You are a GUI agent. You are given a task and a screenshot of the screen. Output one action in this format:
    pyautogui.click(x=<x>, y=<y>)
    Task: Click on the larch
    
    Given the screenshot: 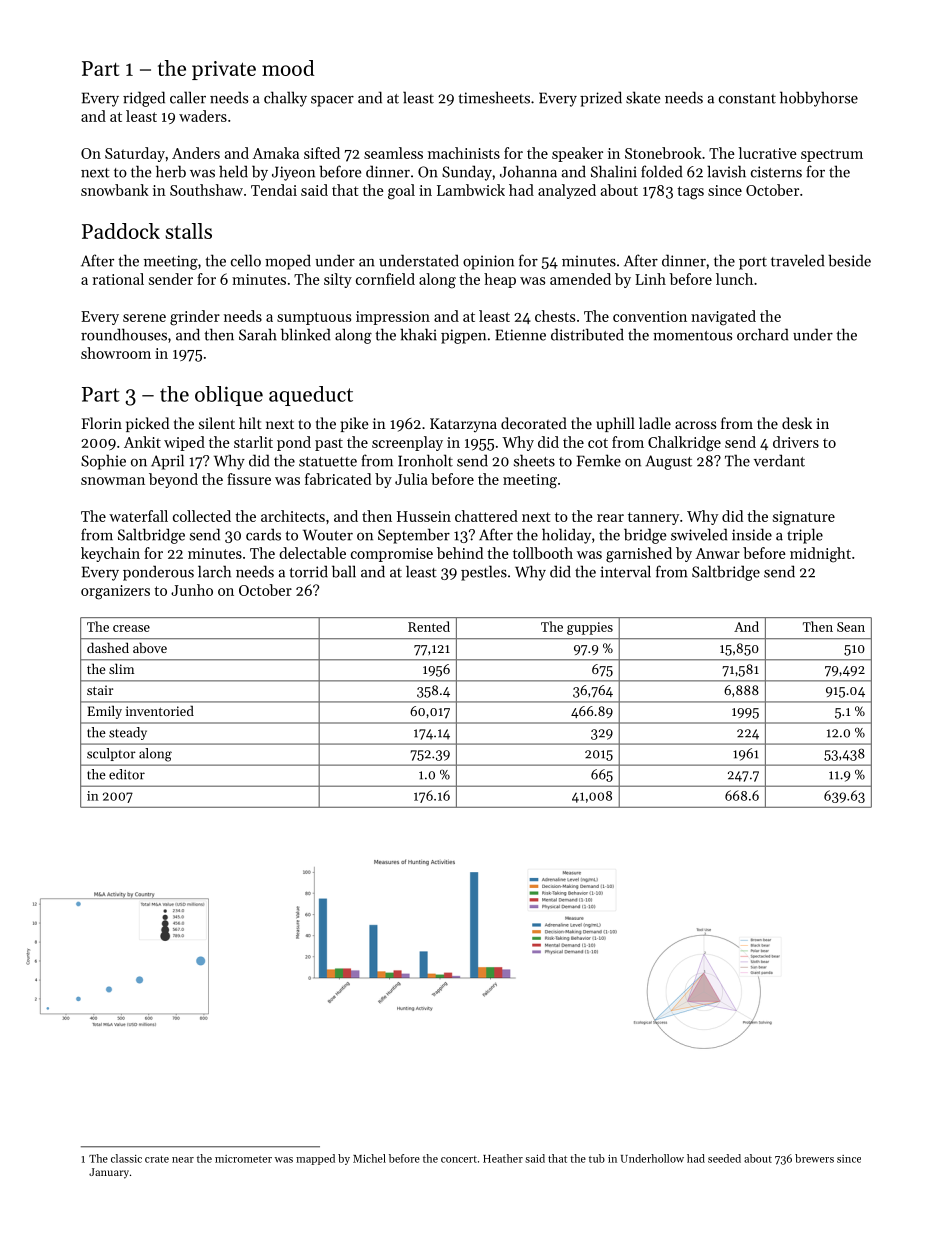 What is the action you would take?
    pyautogui.click(x=214, y=571)
